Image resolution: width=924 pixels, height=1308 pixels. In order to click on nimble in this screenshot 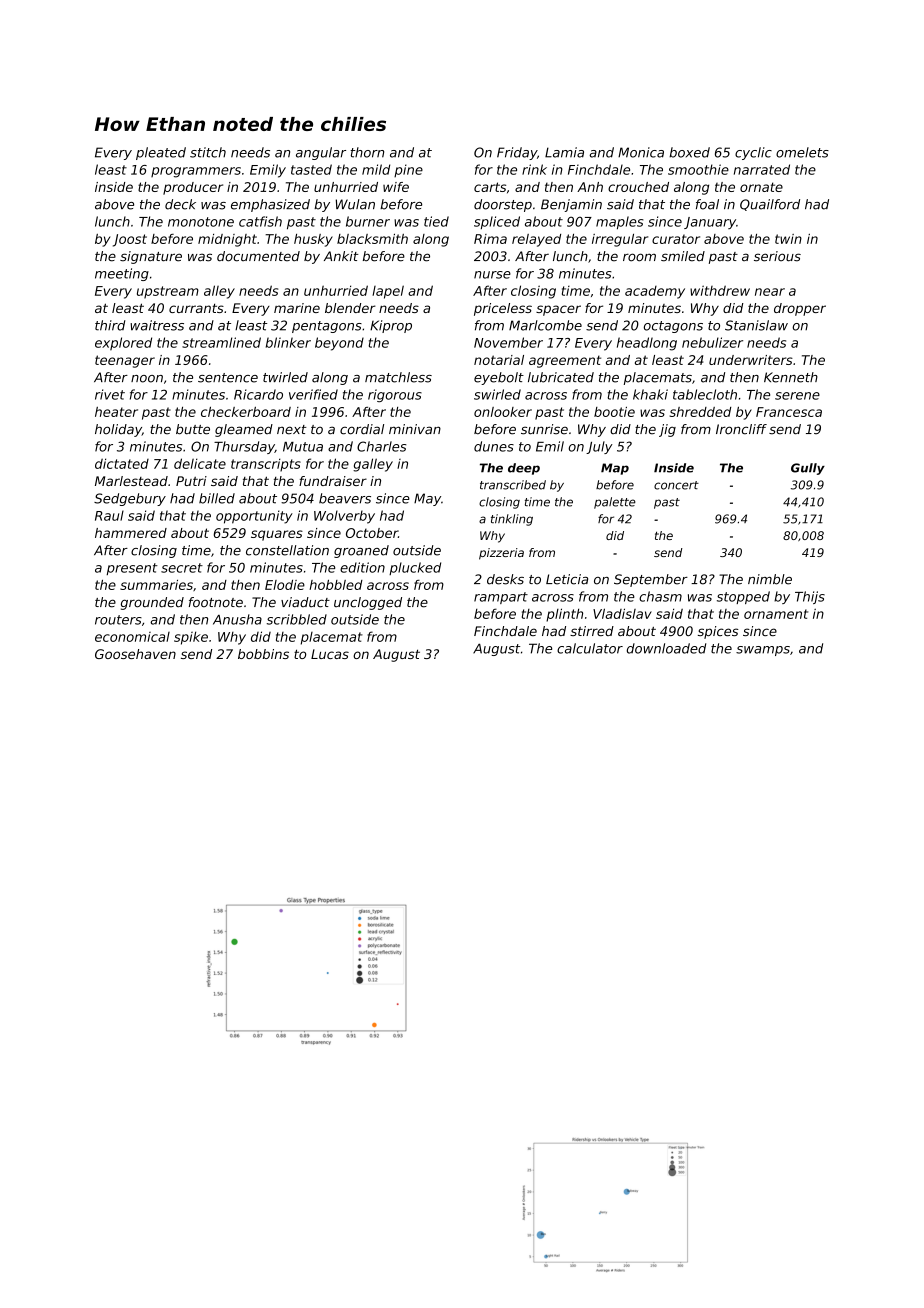, I will do `click(770, 579)`.
